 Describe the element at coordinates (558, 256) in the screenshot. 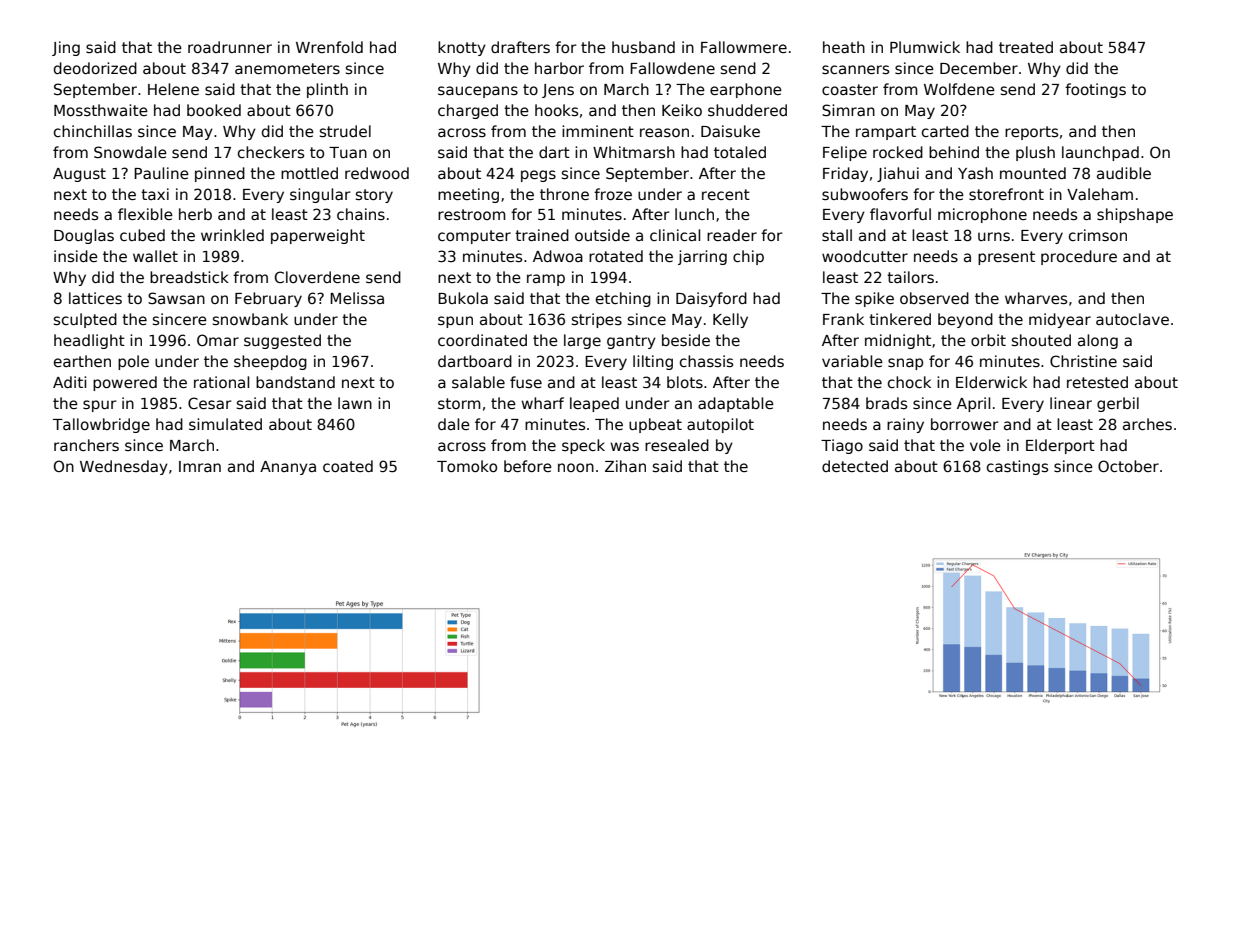

I see `Adwoa` at that location.
